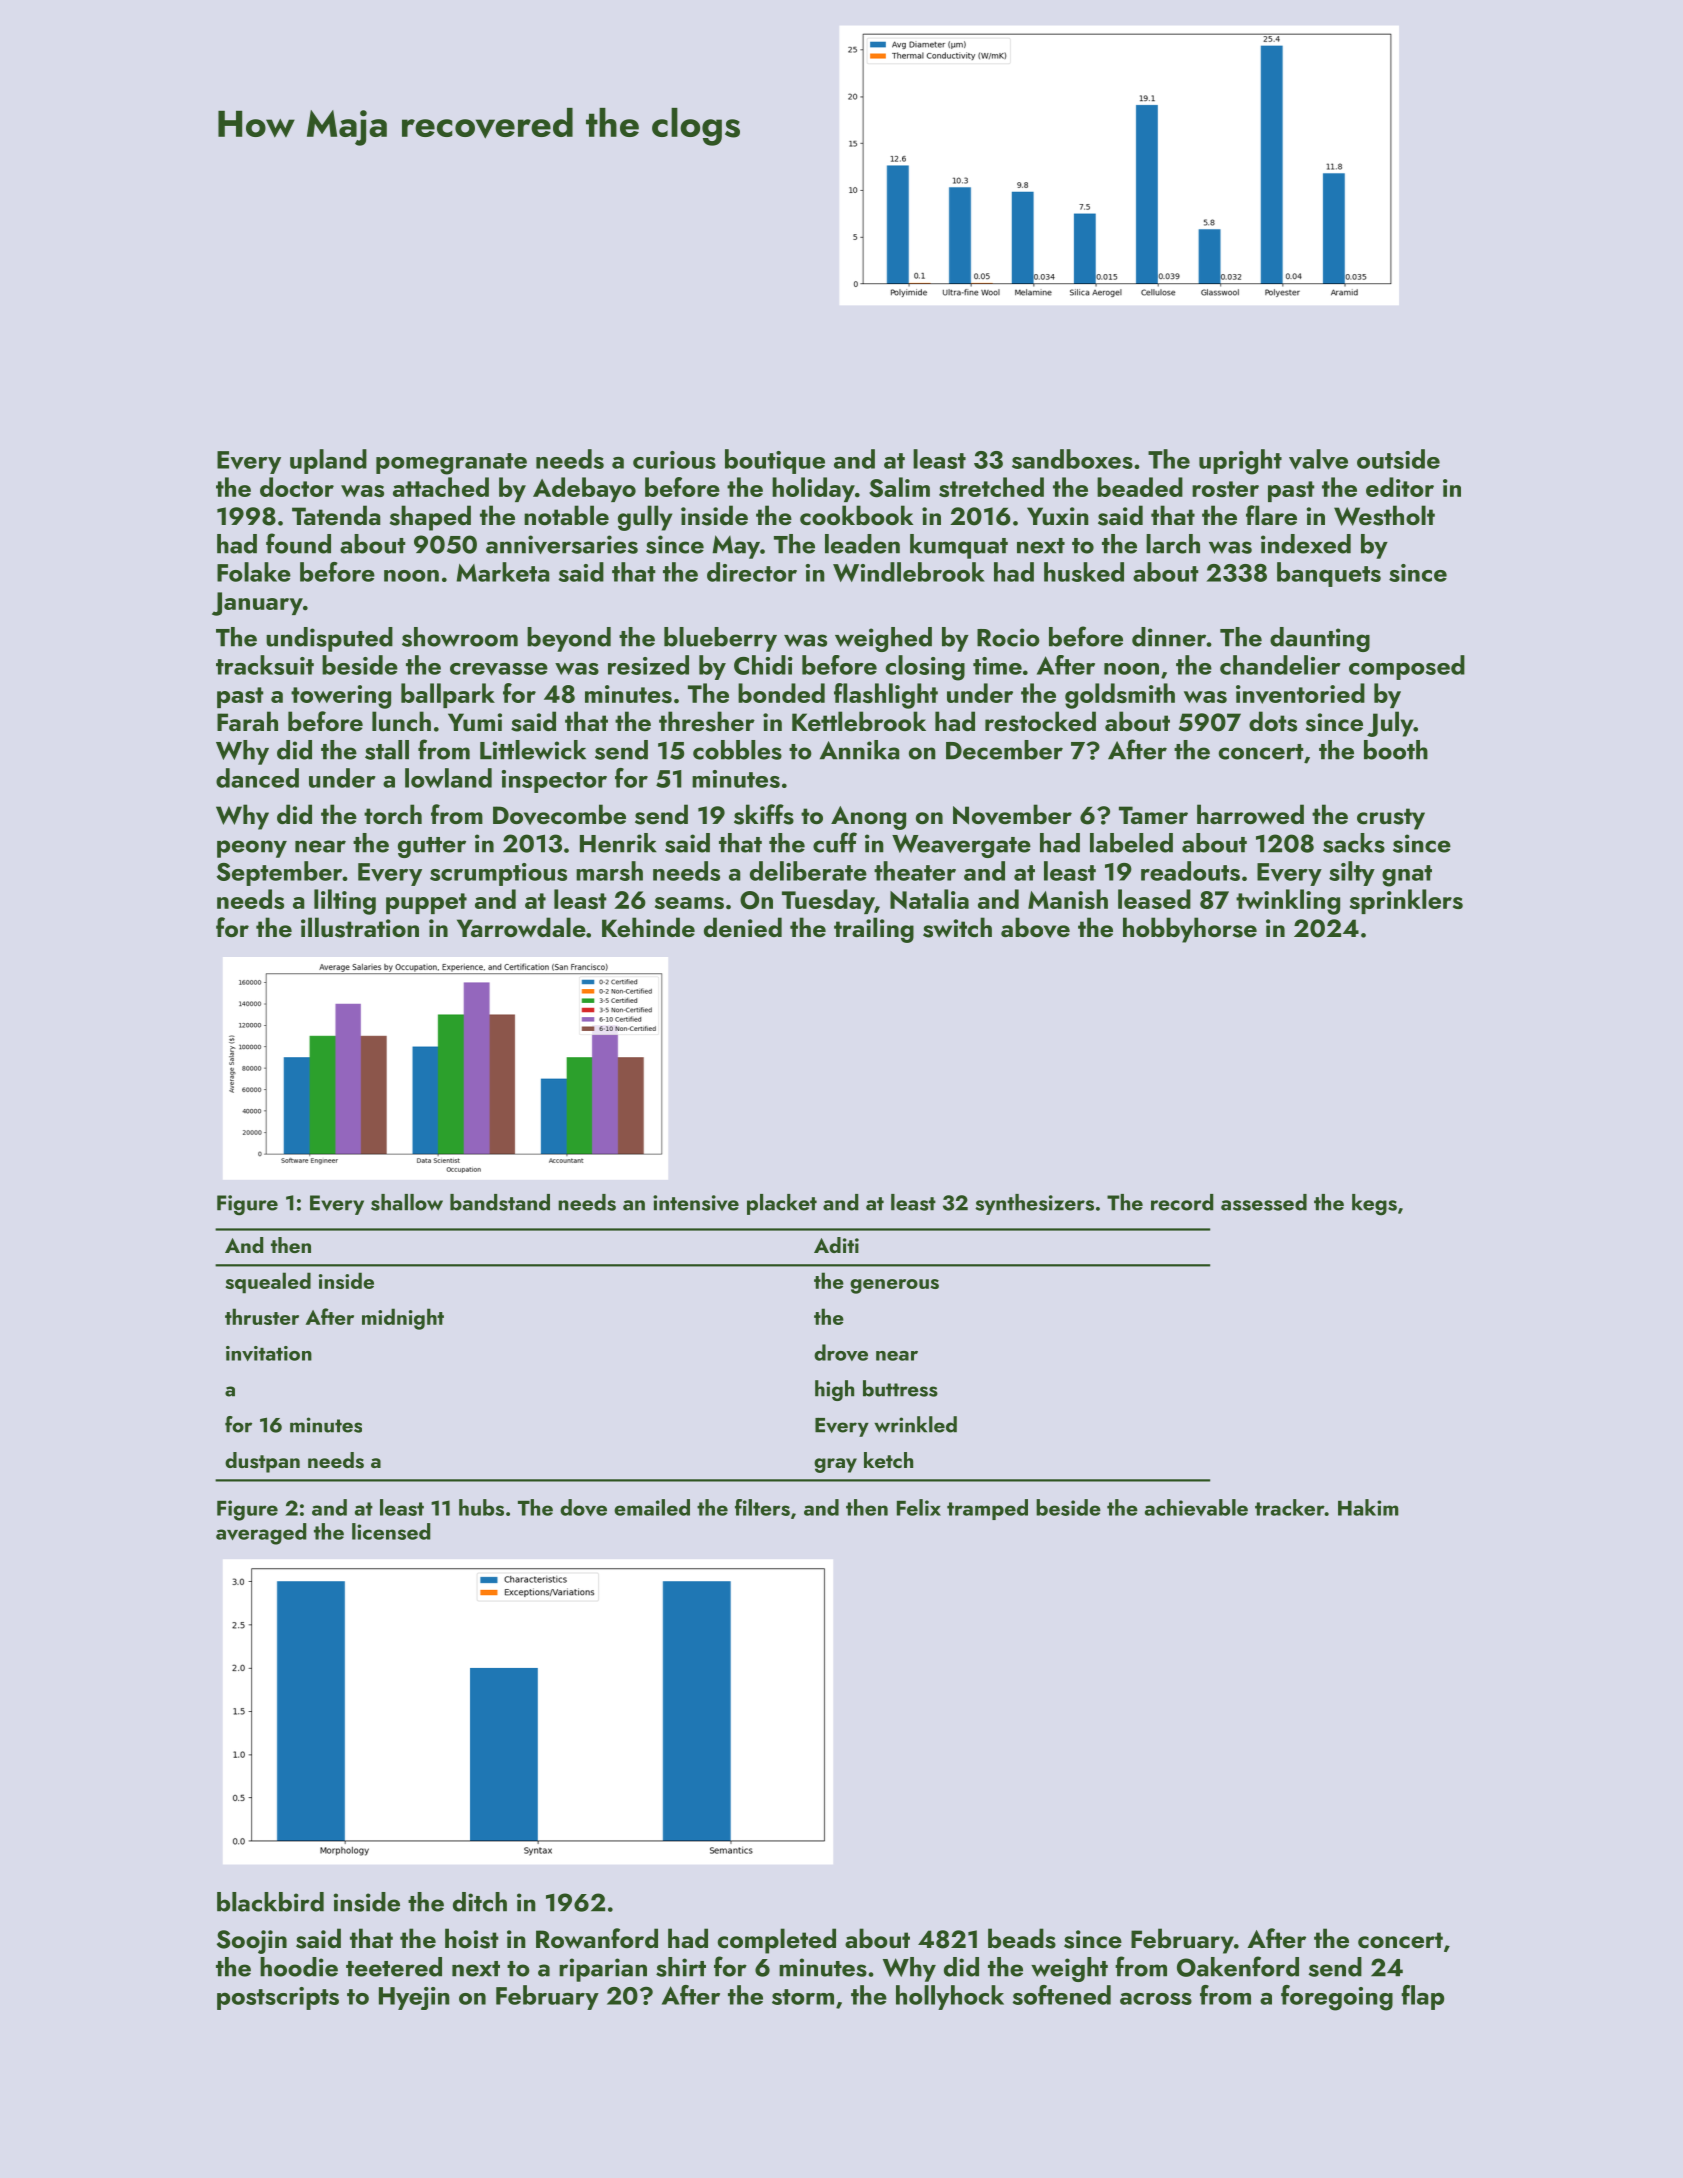  I want to click on licensed, so click(391, 1531).
